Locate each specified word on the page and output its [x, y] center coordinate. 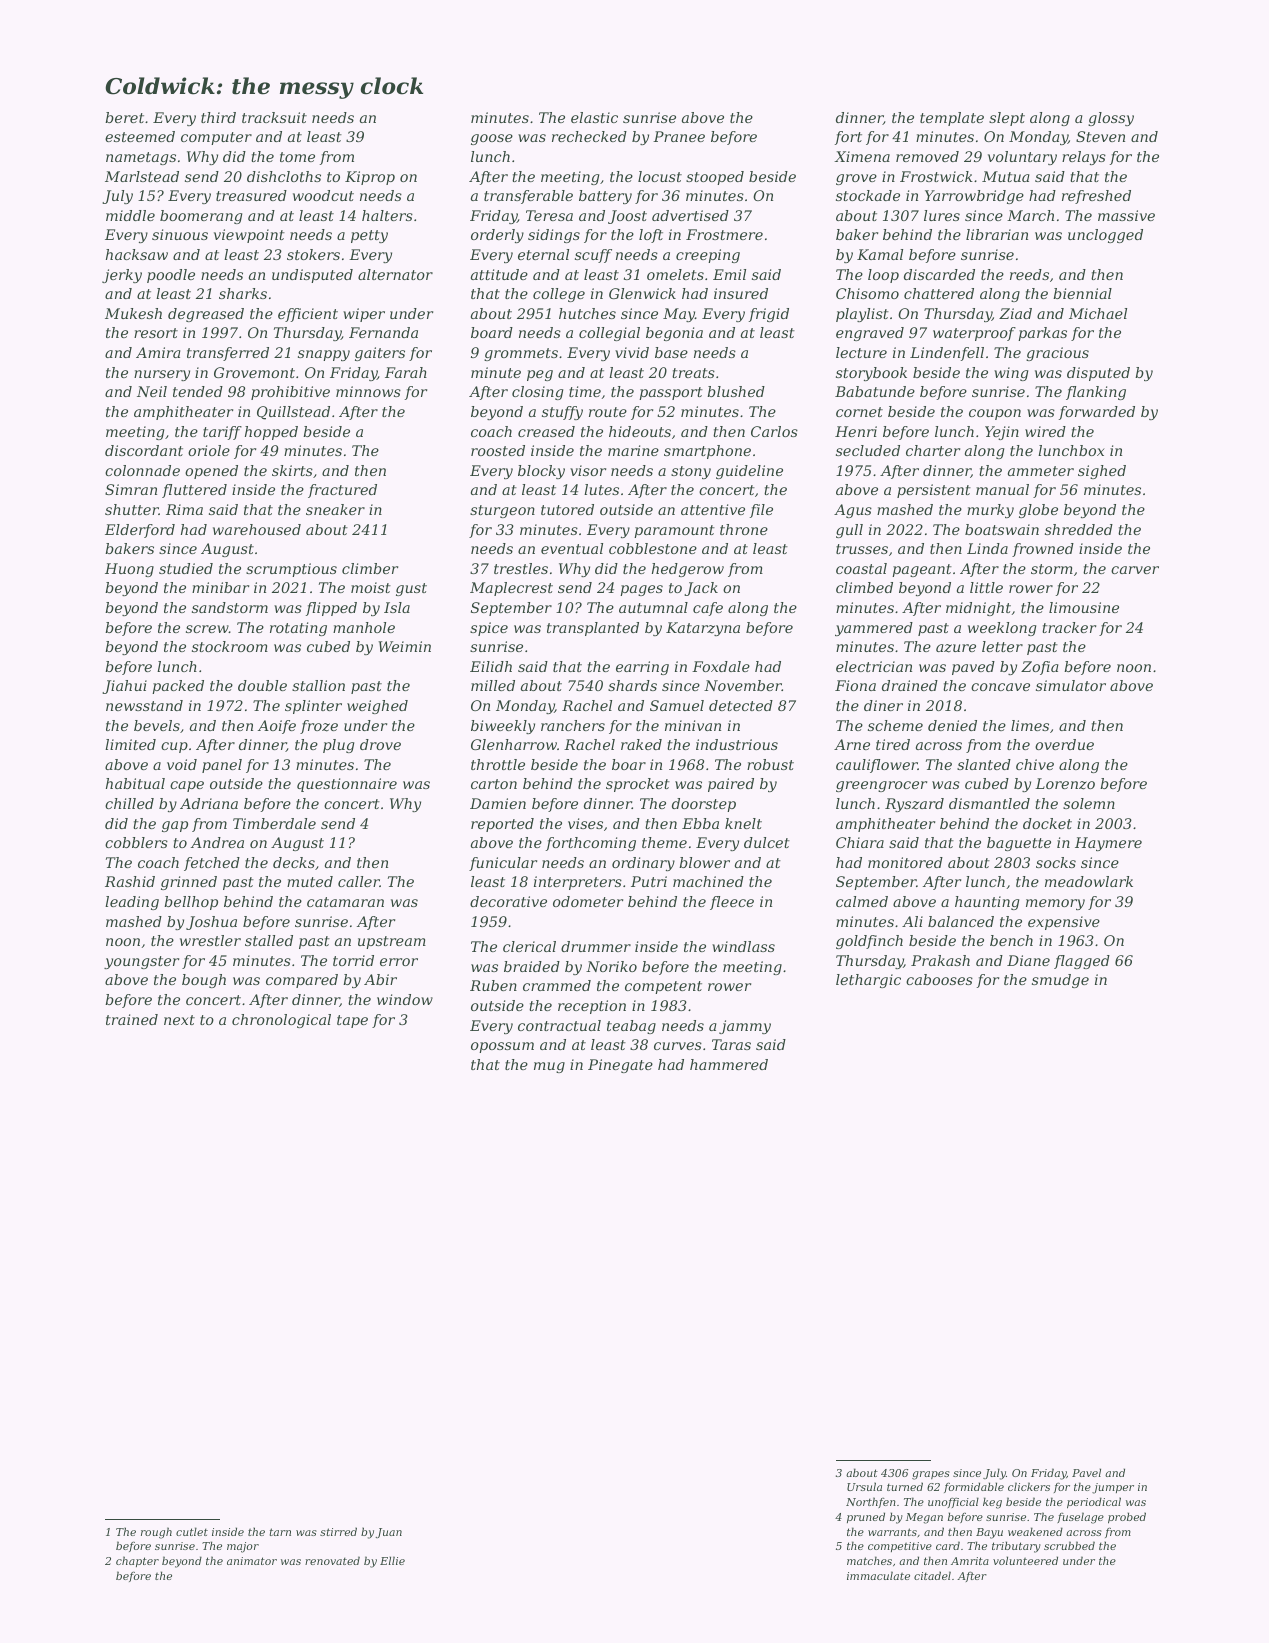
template [952, 119]
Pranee [679, 136]
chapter [137, 1561]
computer [216, 138]
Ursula [864, 1486]
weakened [1035, 1531]
